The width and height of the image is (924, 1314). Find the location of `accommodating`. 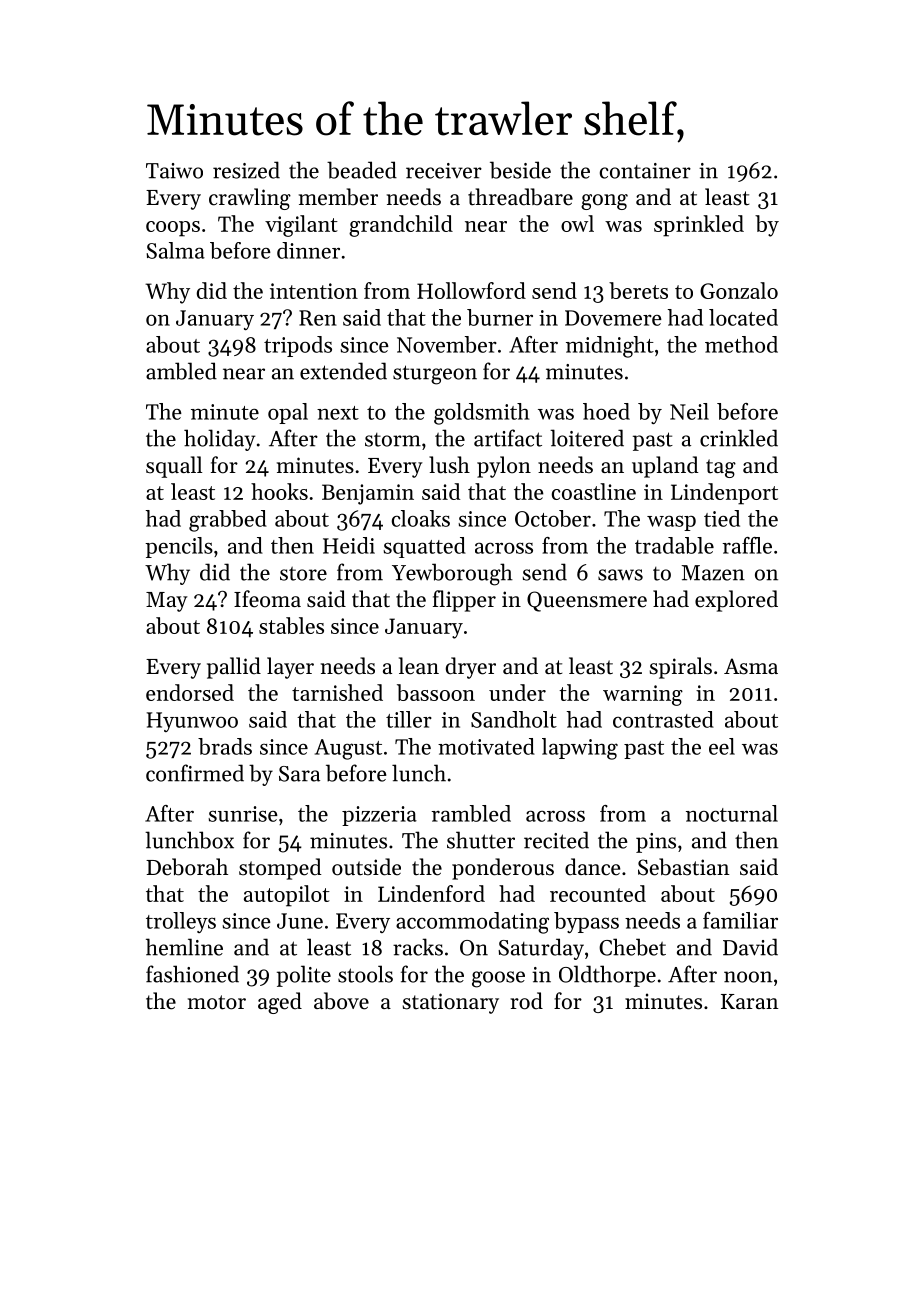

accommodating is located at coordinates (472, 923).
